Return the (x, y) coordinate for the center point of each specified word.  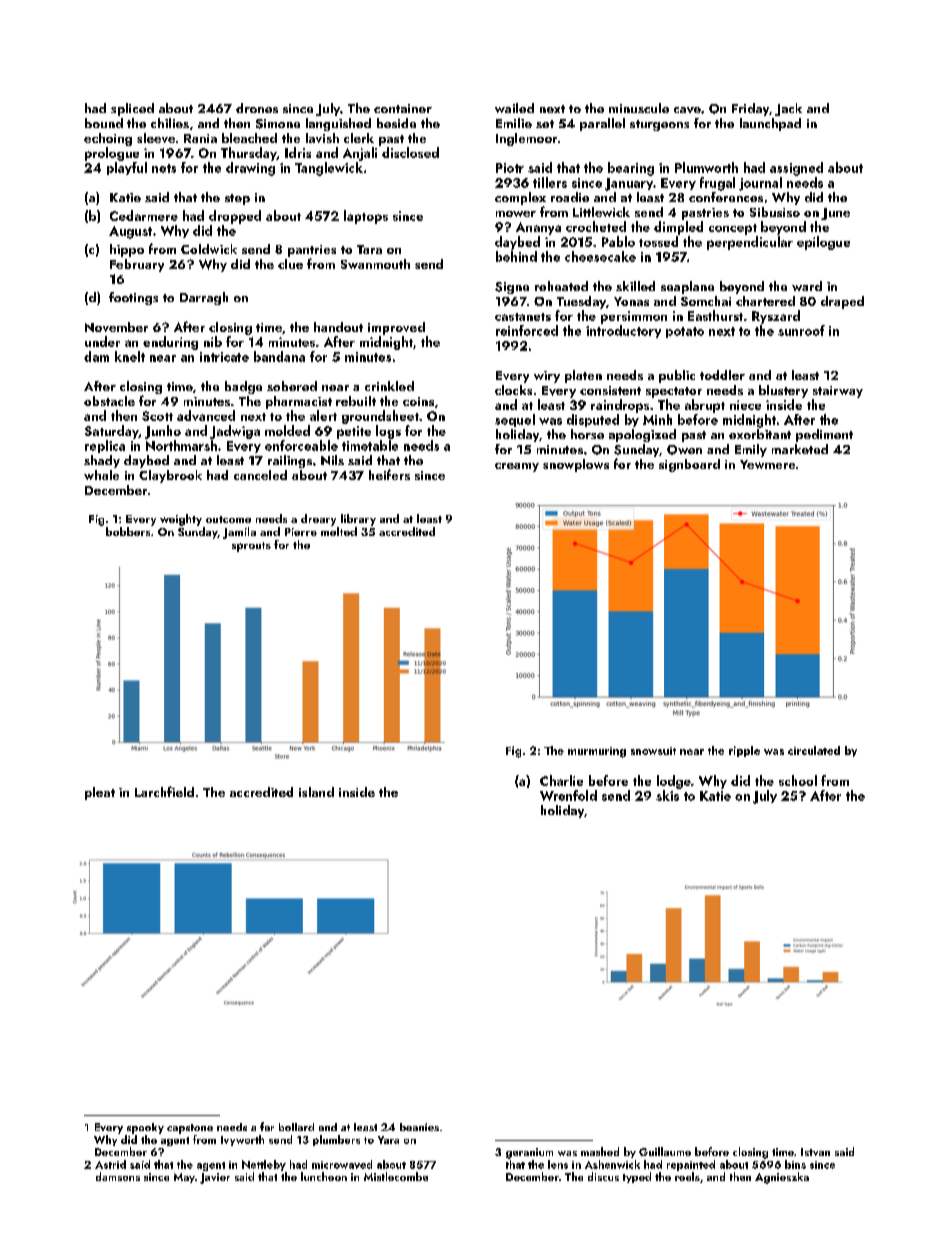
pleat (100, 793)
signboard (689, 465)
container (403, 108)
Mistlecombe (396, 1176)
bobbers (128, 531)
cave (687, 110)
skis (667, 795)
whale (101, 475)
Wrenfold (568, 795)
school (798, 780)
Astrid (110, 1164)
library (358, 520)
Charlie (561, 780)
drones (257, 108)
